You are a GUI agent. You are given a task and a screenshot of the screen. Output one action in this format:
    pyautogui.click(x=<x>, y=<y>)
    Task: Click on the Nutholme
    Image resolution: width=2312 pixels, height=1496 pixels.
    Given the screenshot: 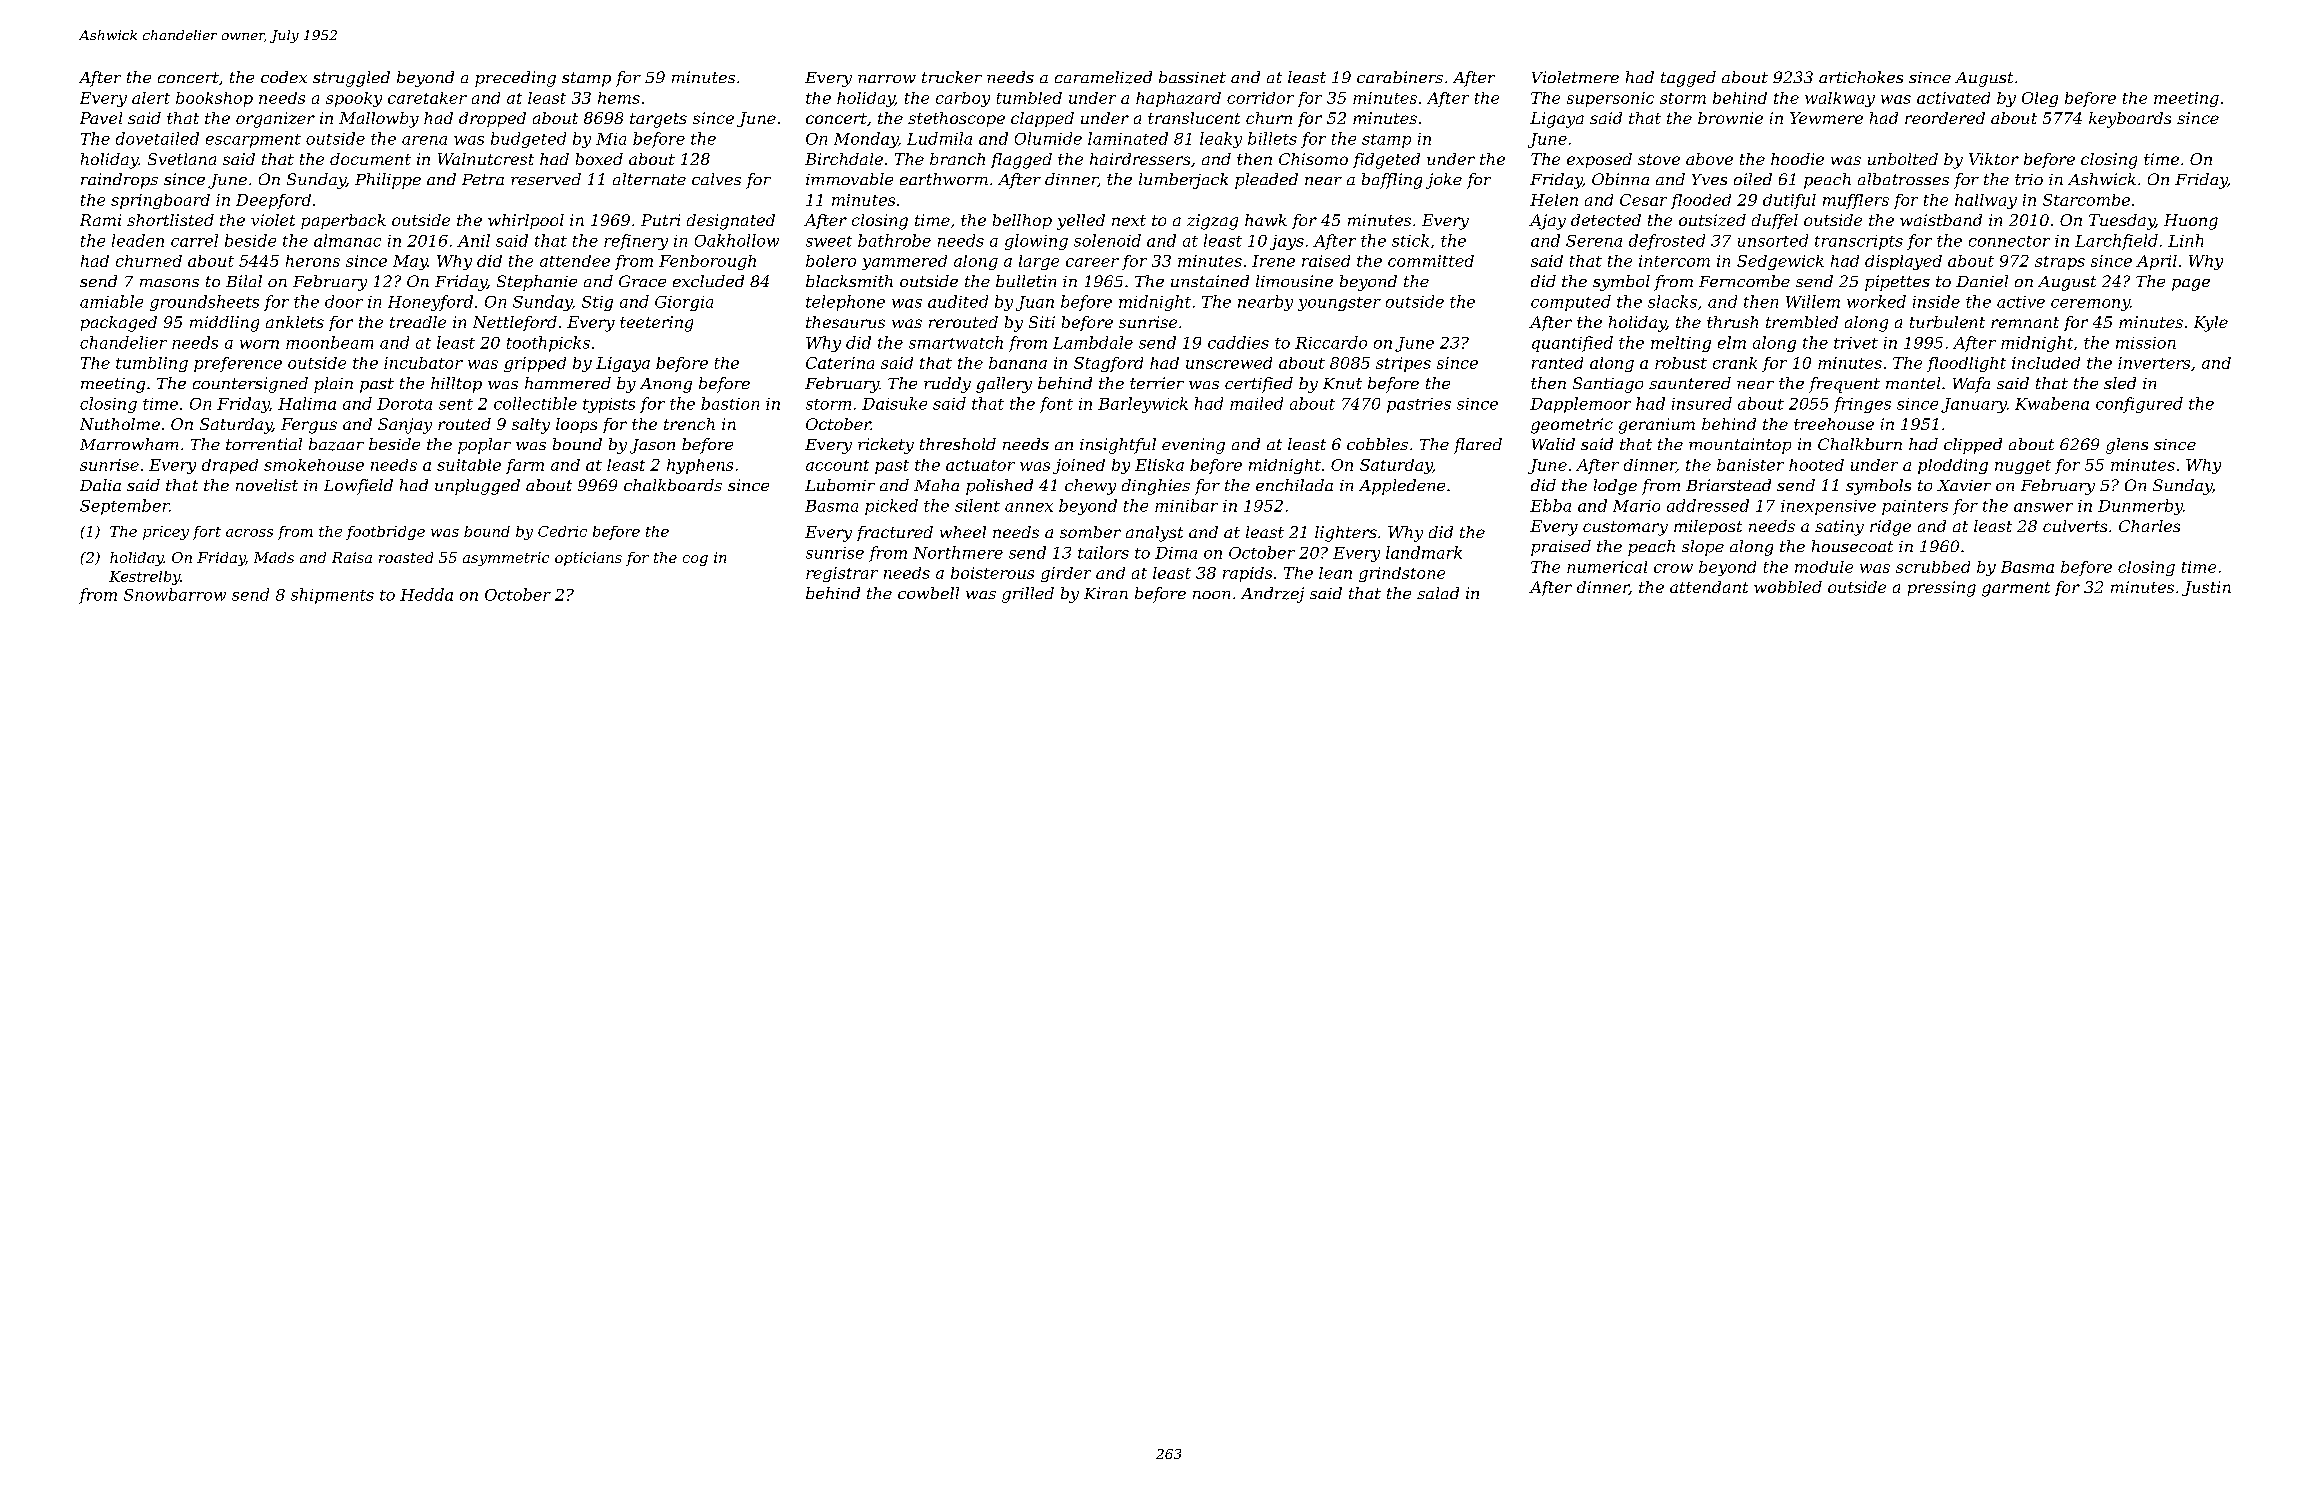 What is the action you would take?
    pyautogui.click(x=120, y=424)
